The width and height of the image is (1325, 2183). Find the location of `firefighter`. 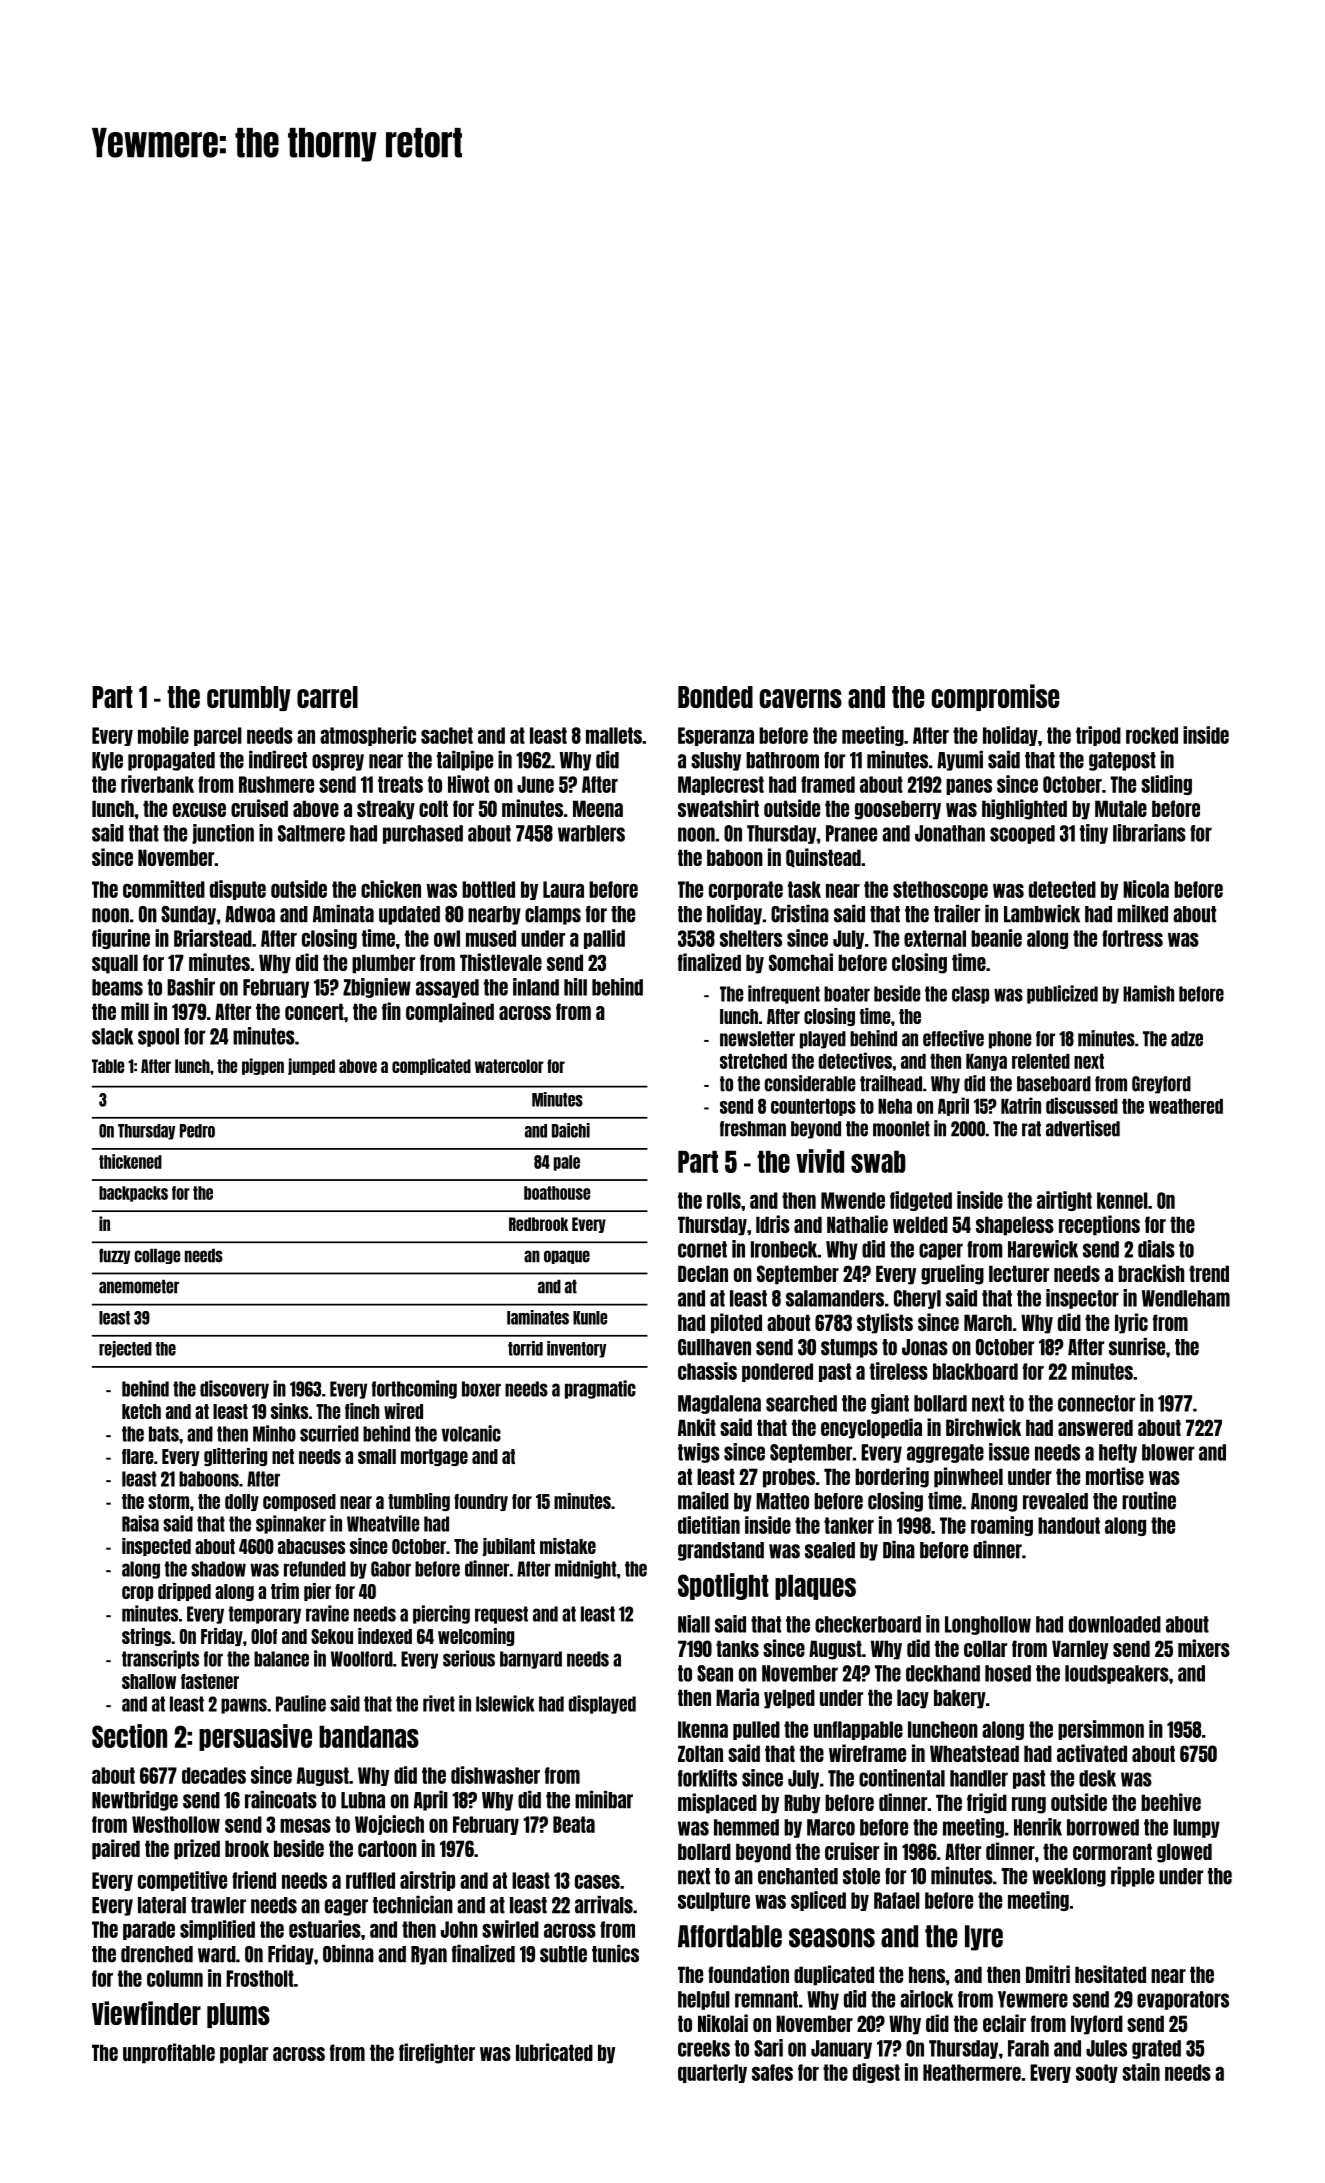

firefighter is located at coordinates (437, 2053).
